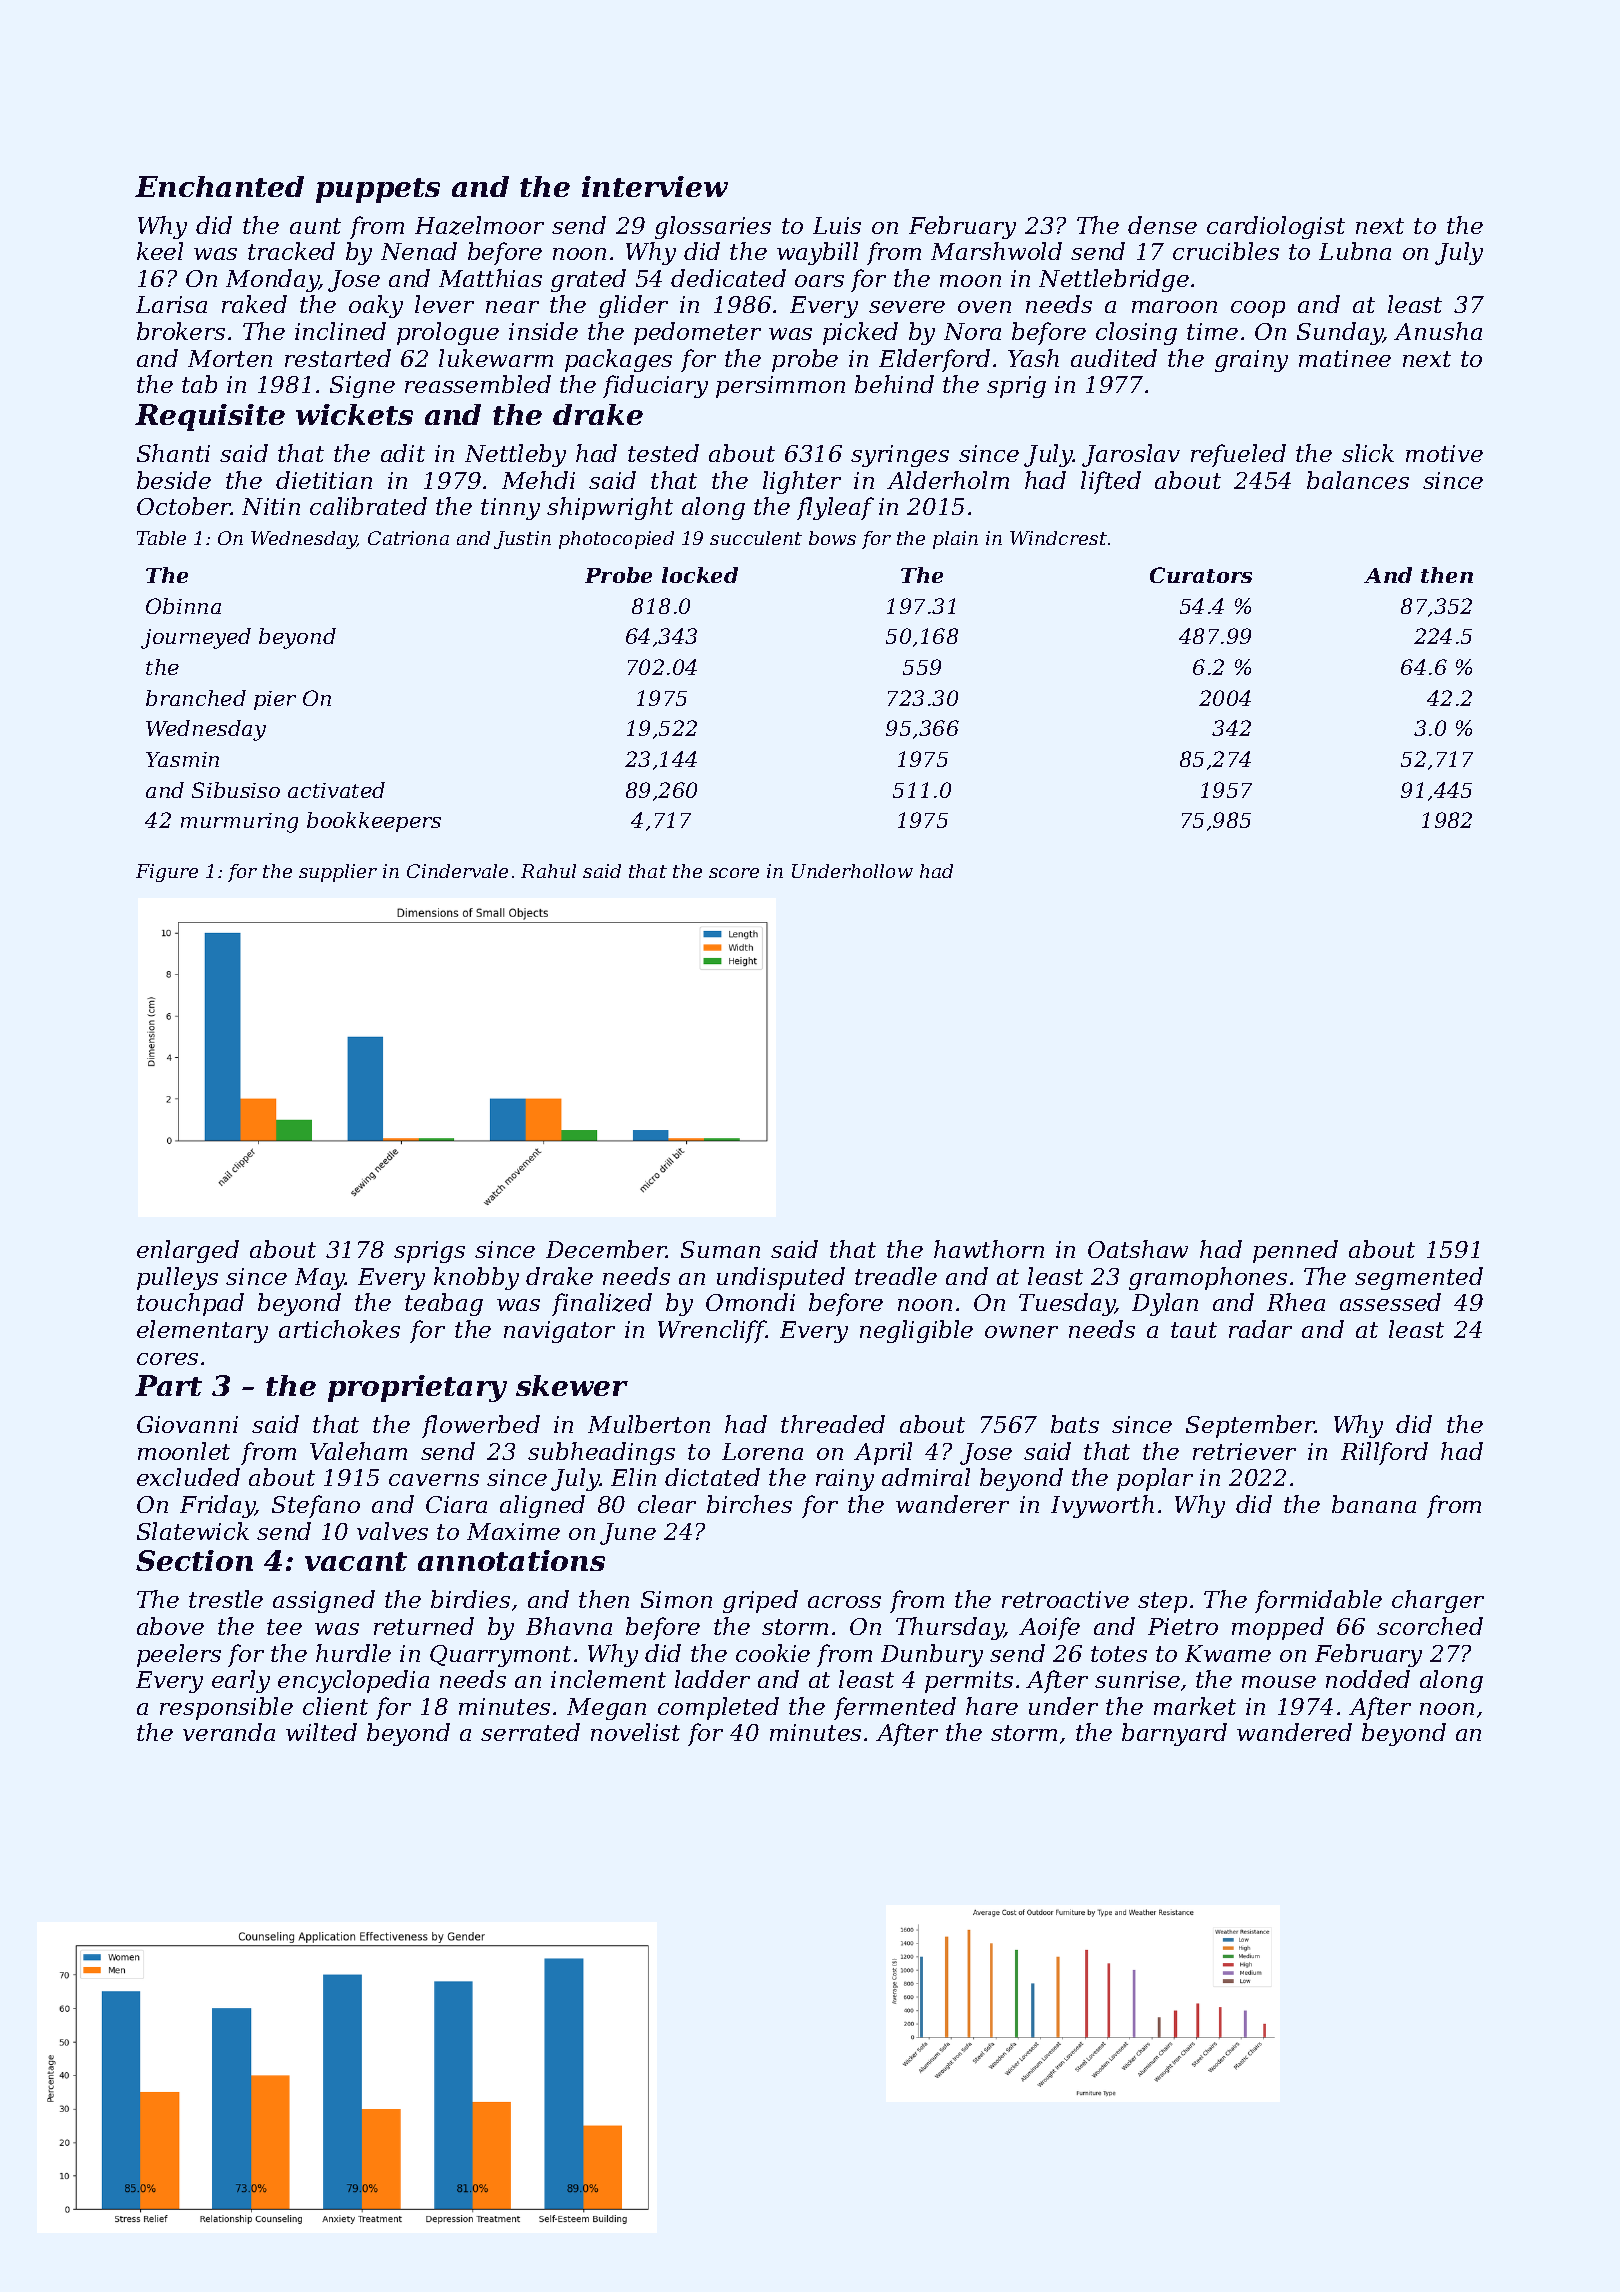 The height and width of the image is (2292, 1620). What do you see at coordinates (1384, 1453) in the image?
I see `Rillford` at bounding box center [1384, 1453].
